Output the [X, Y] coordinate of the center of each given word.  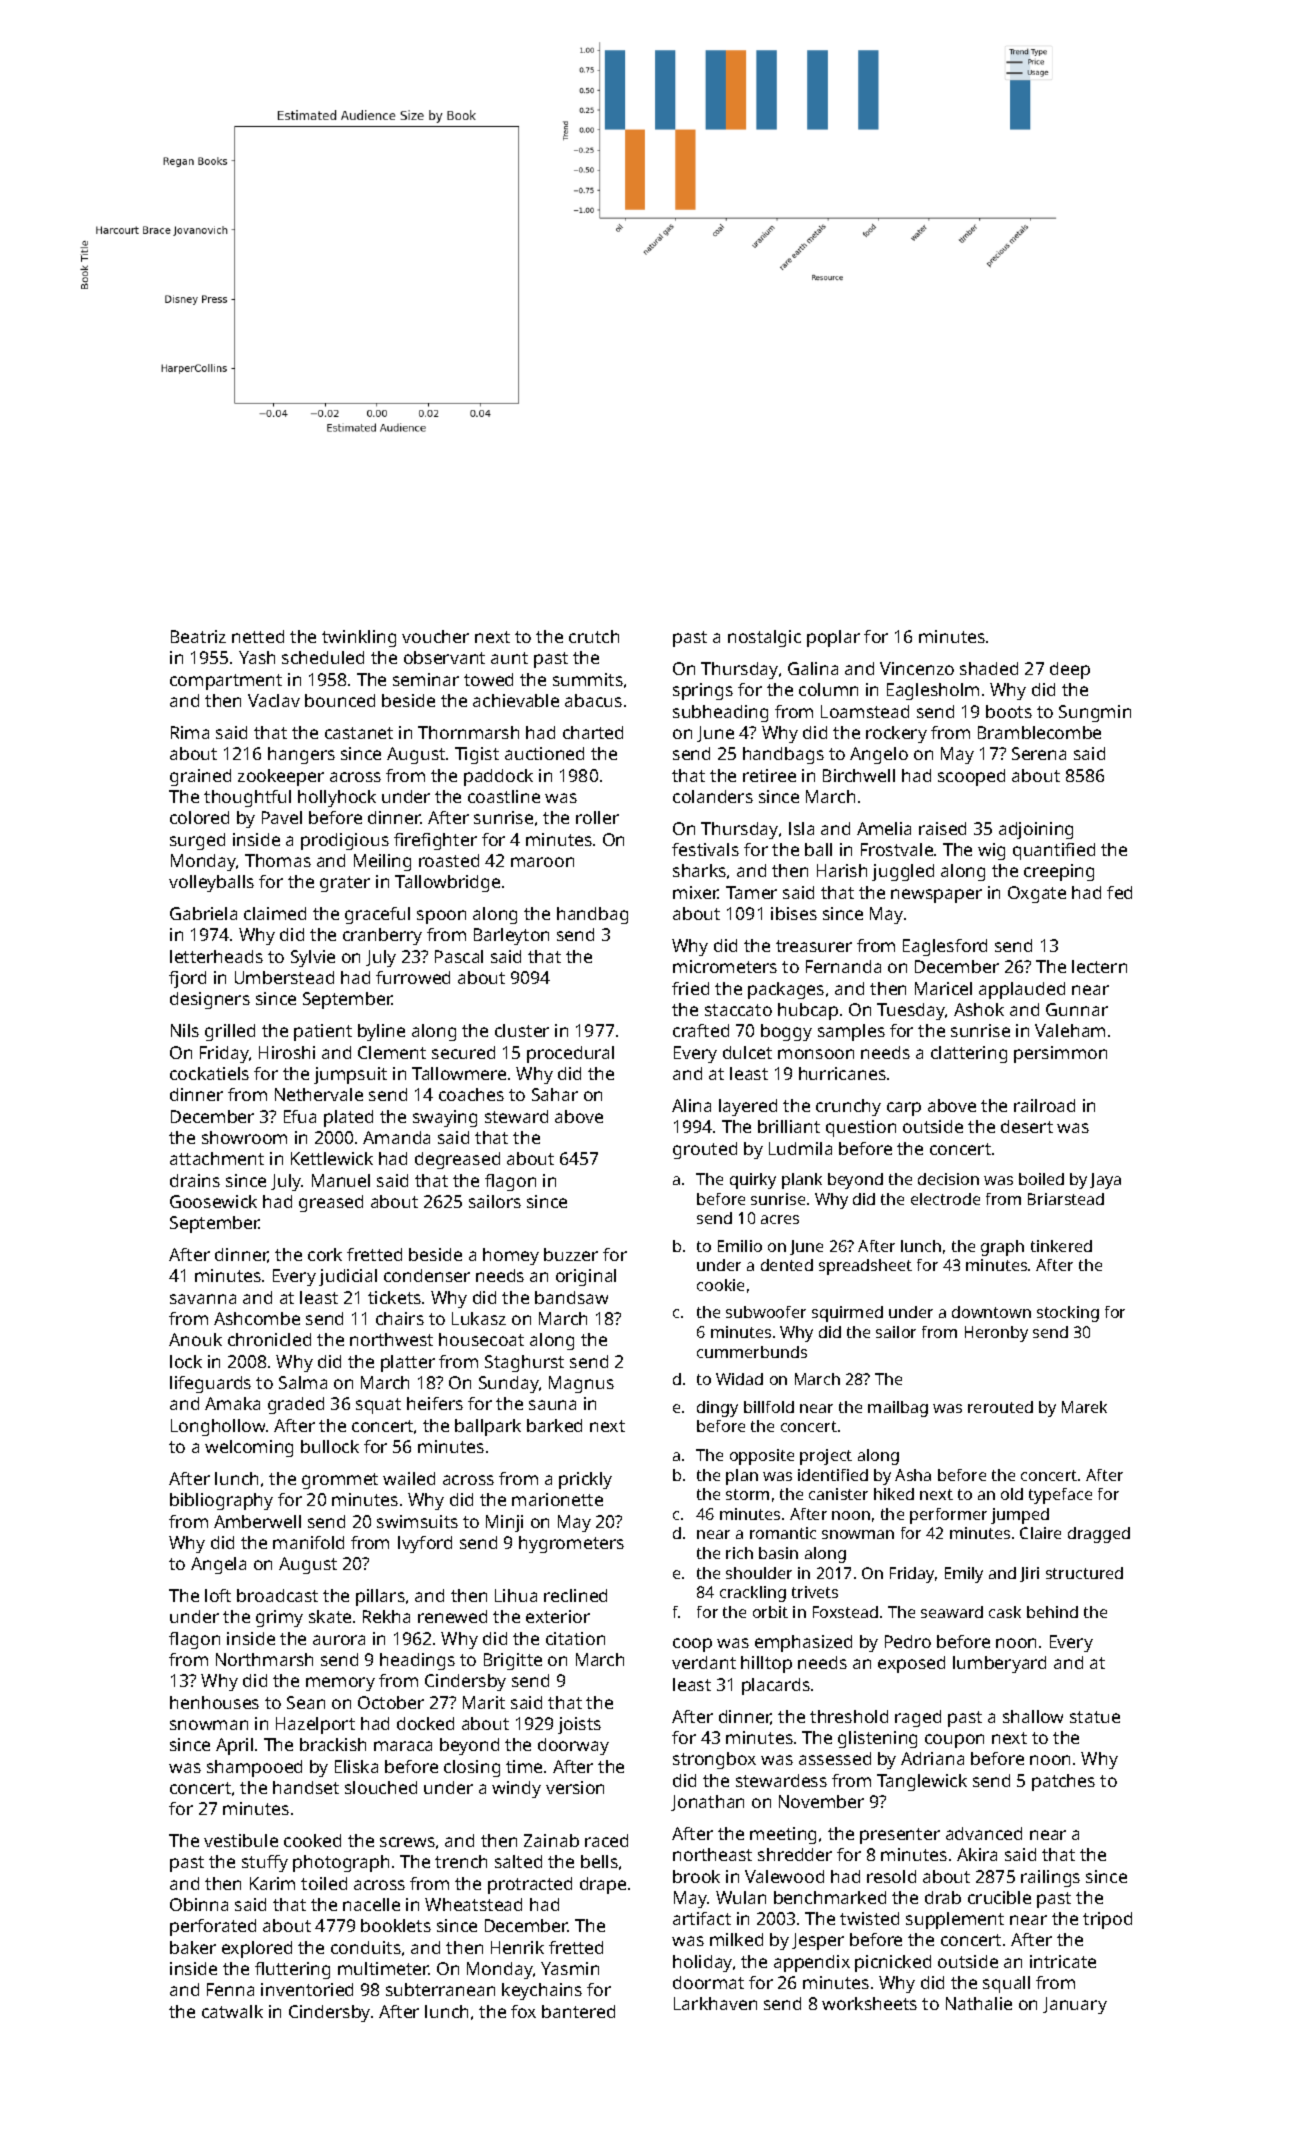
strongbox [714, 1760]
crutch [594, 636]
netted [258, 636]
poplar [833, 638]
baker [193, 1947]
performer [948, 1516]
